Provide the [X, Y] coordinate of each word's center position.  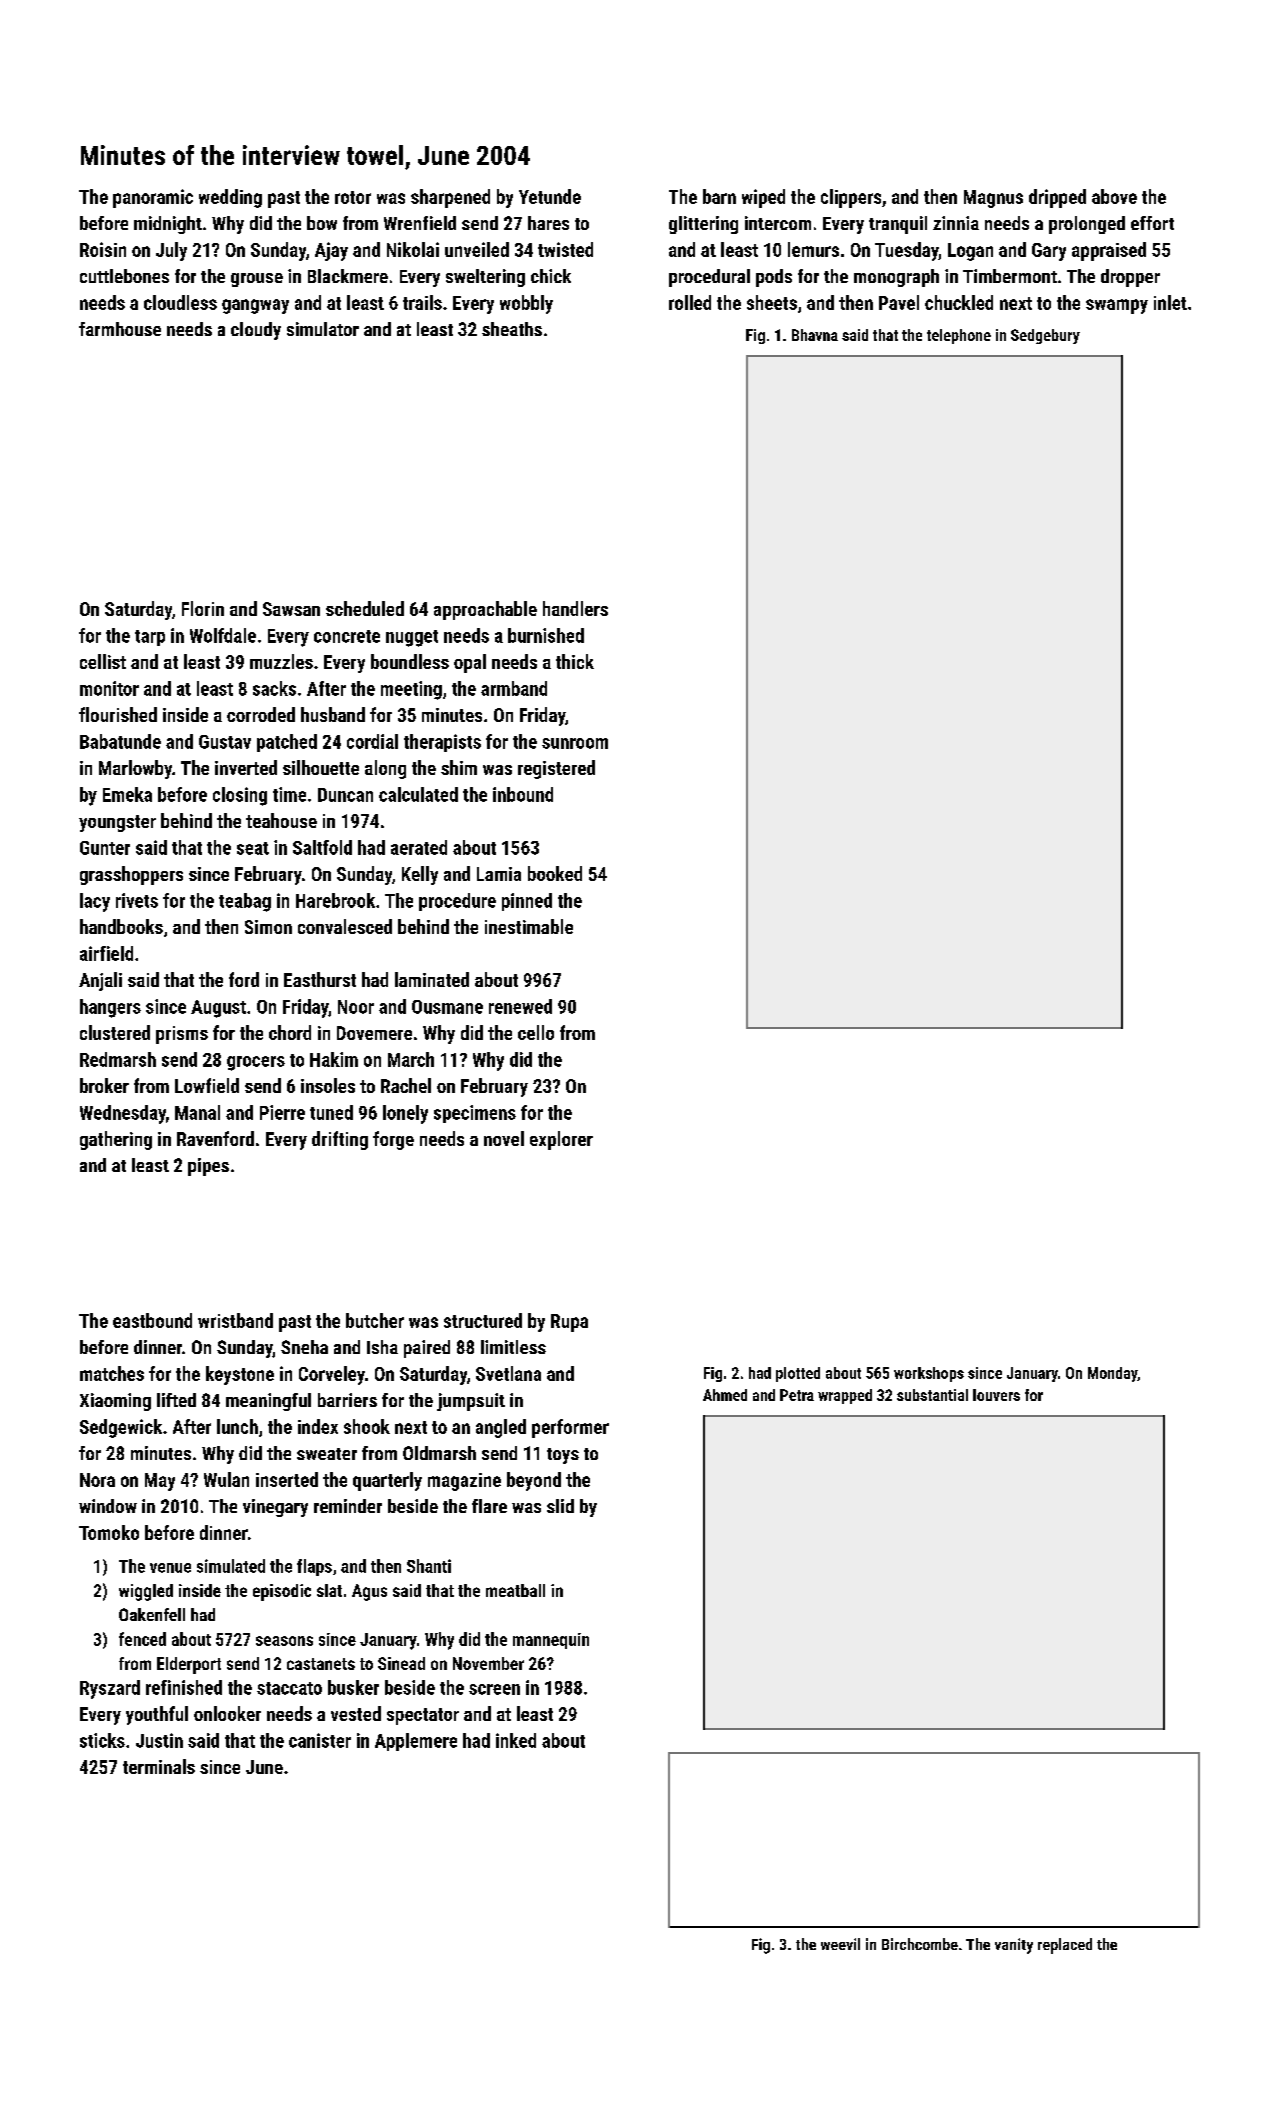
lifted [176, 1400]
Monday [1112, 1374]
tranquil [898, 225]
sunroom [575, 743]
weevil [840, 1944]
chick [551, 276]
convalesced [345, 926]
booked [555, 873]
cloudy [256, 331]
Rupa [569, 1323]
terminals [159, 1766]
